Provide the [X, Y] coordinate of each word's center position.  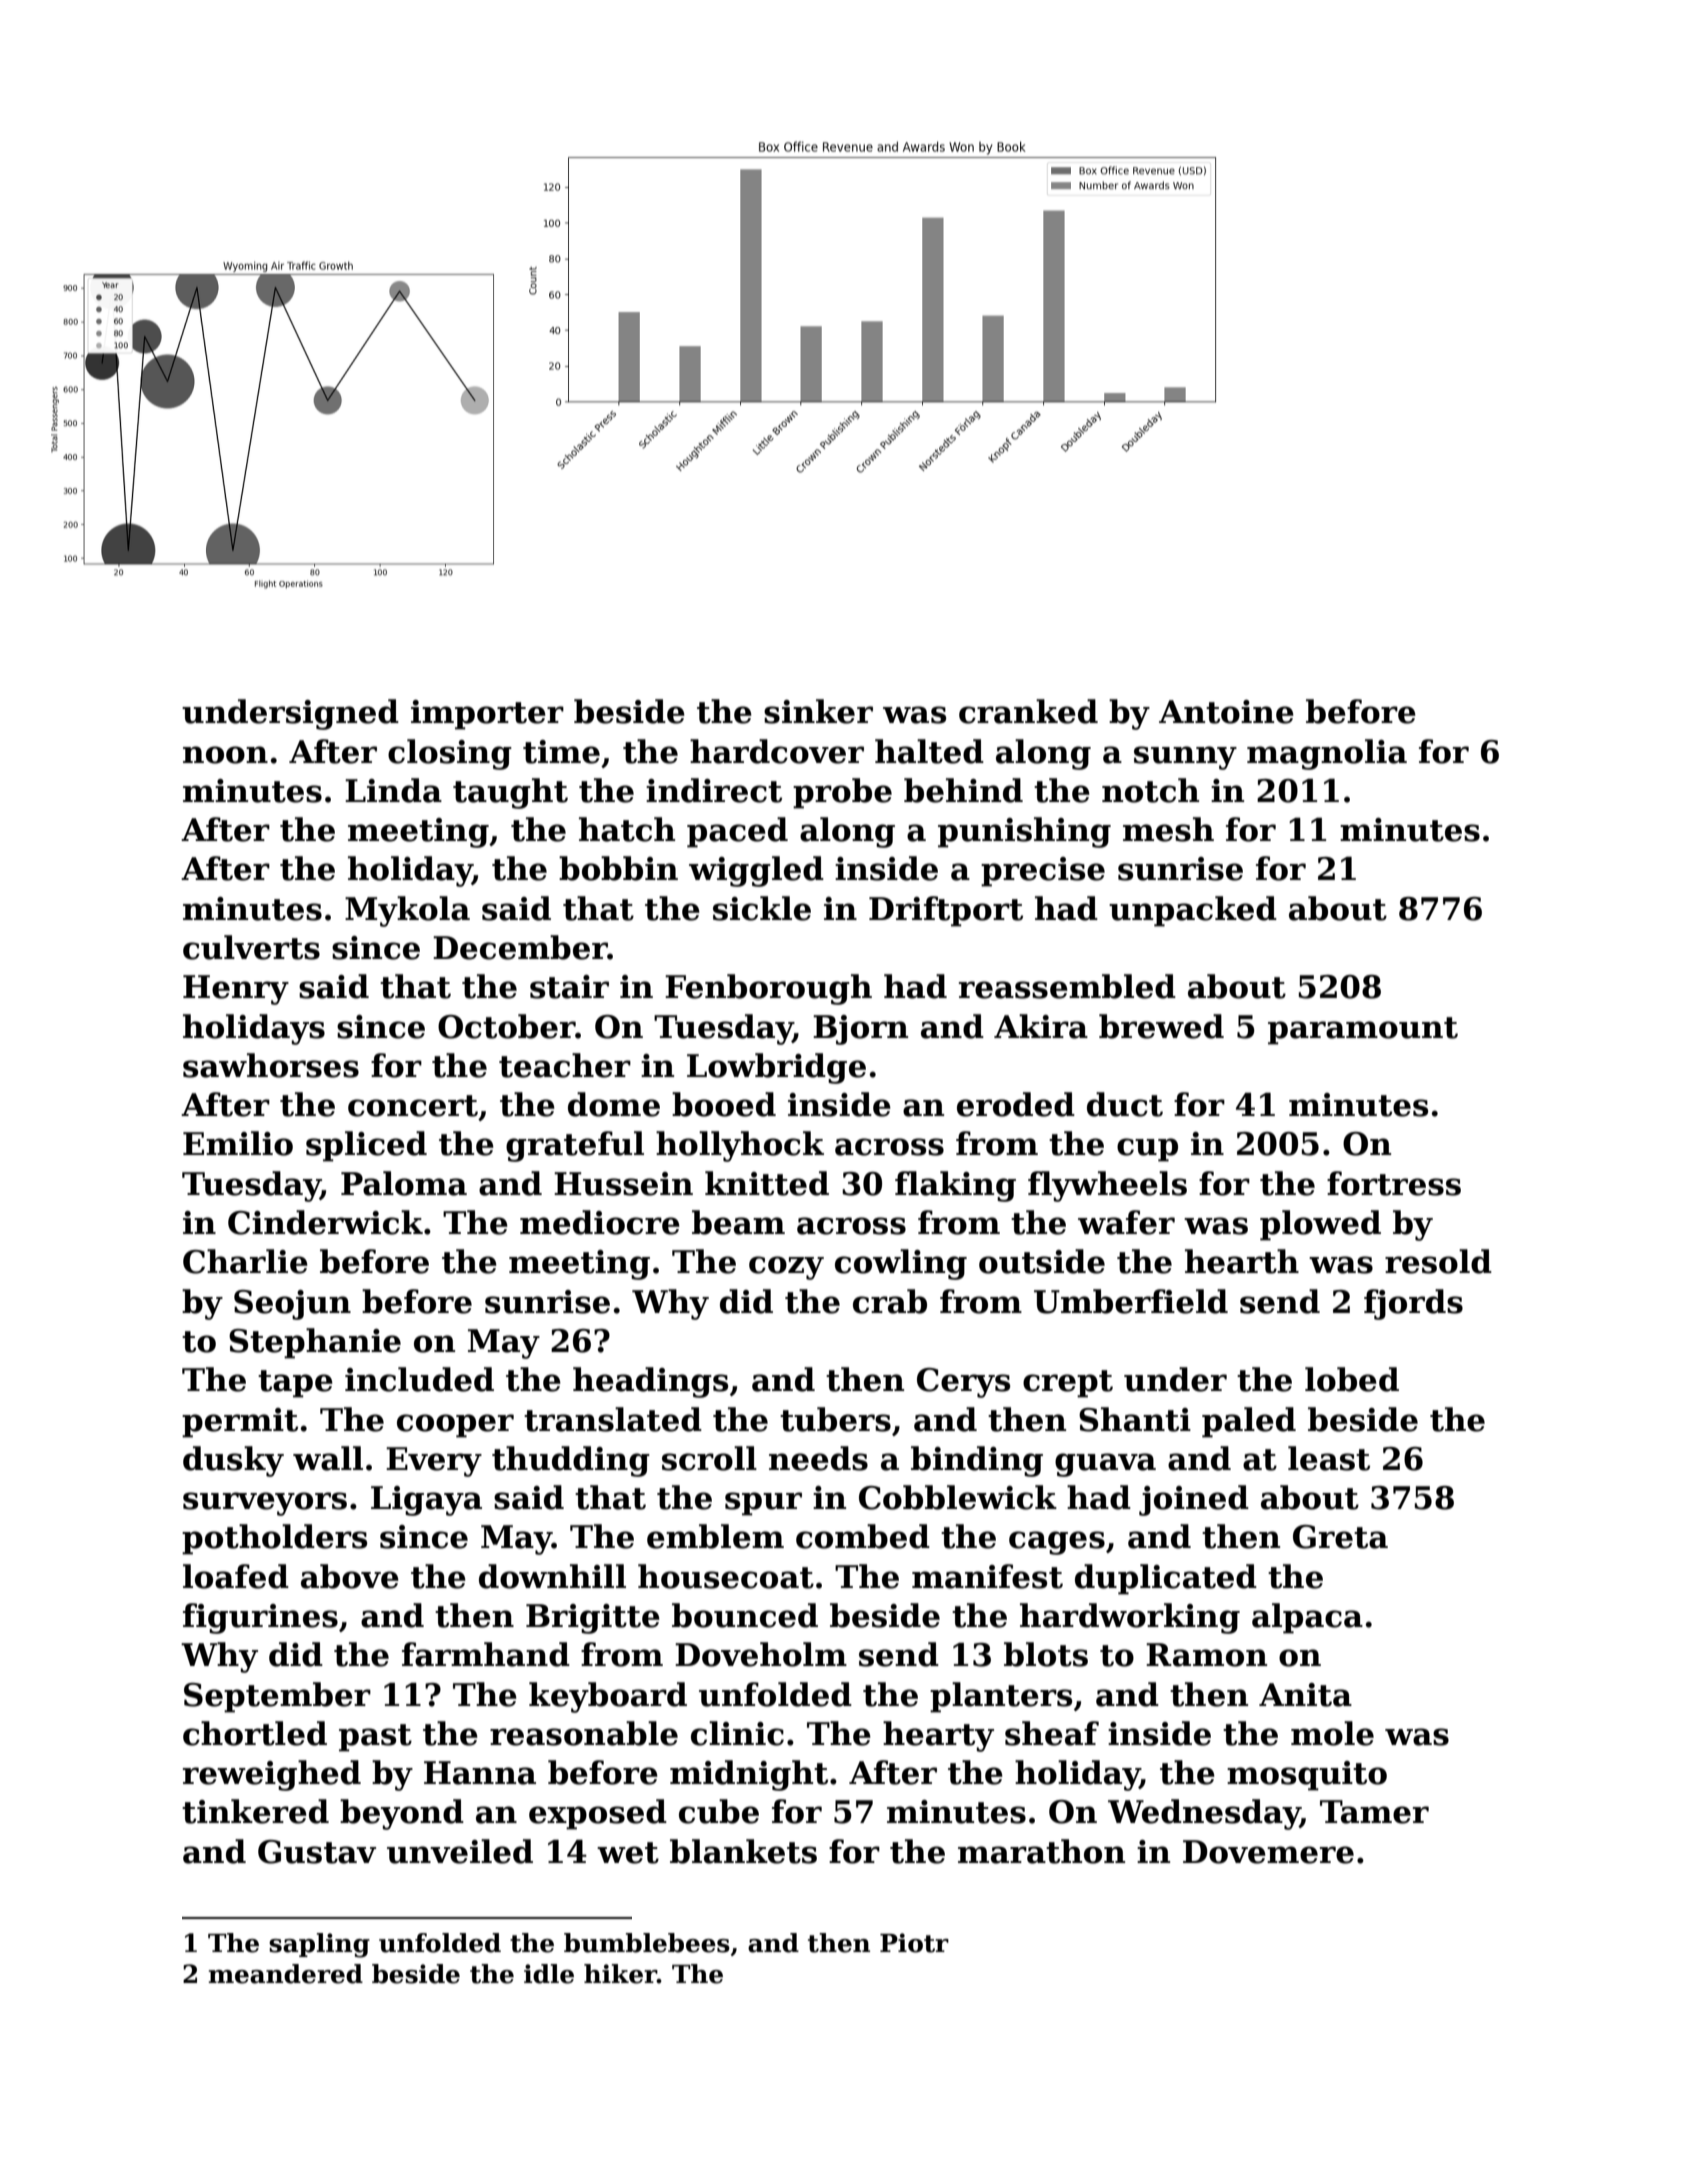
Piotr [914, 1943]
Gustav [317, 1852]
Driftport [946, 911]
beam [738, 1222]
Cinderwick [325, 1222]
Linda [393, 790]
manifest [987, 1576]
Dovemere [1268, 1852]
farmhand [486, 1654]
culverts [251, 947]
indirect [714, 790]
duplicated [1166, 1579]
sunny [1185, 758]
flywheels [1107, 1186]
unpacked [1193, 911]
